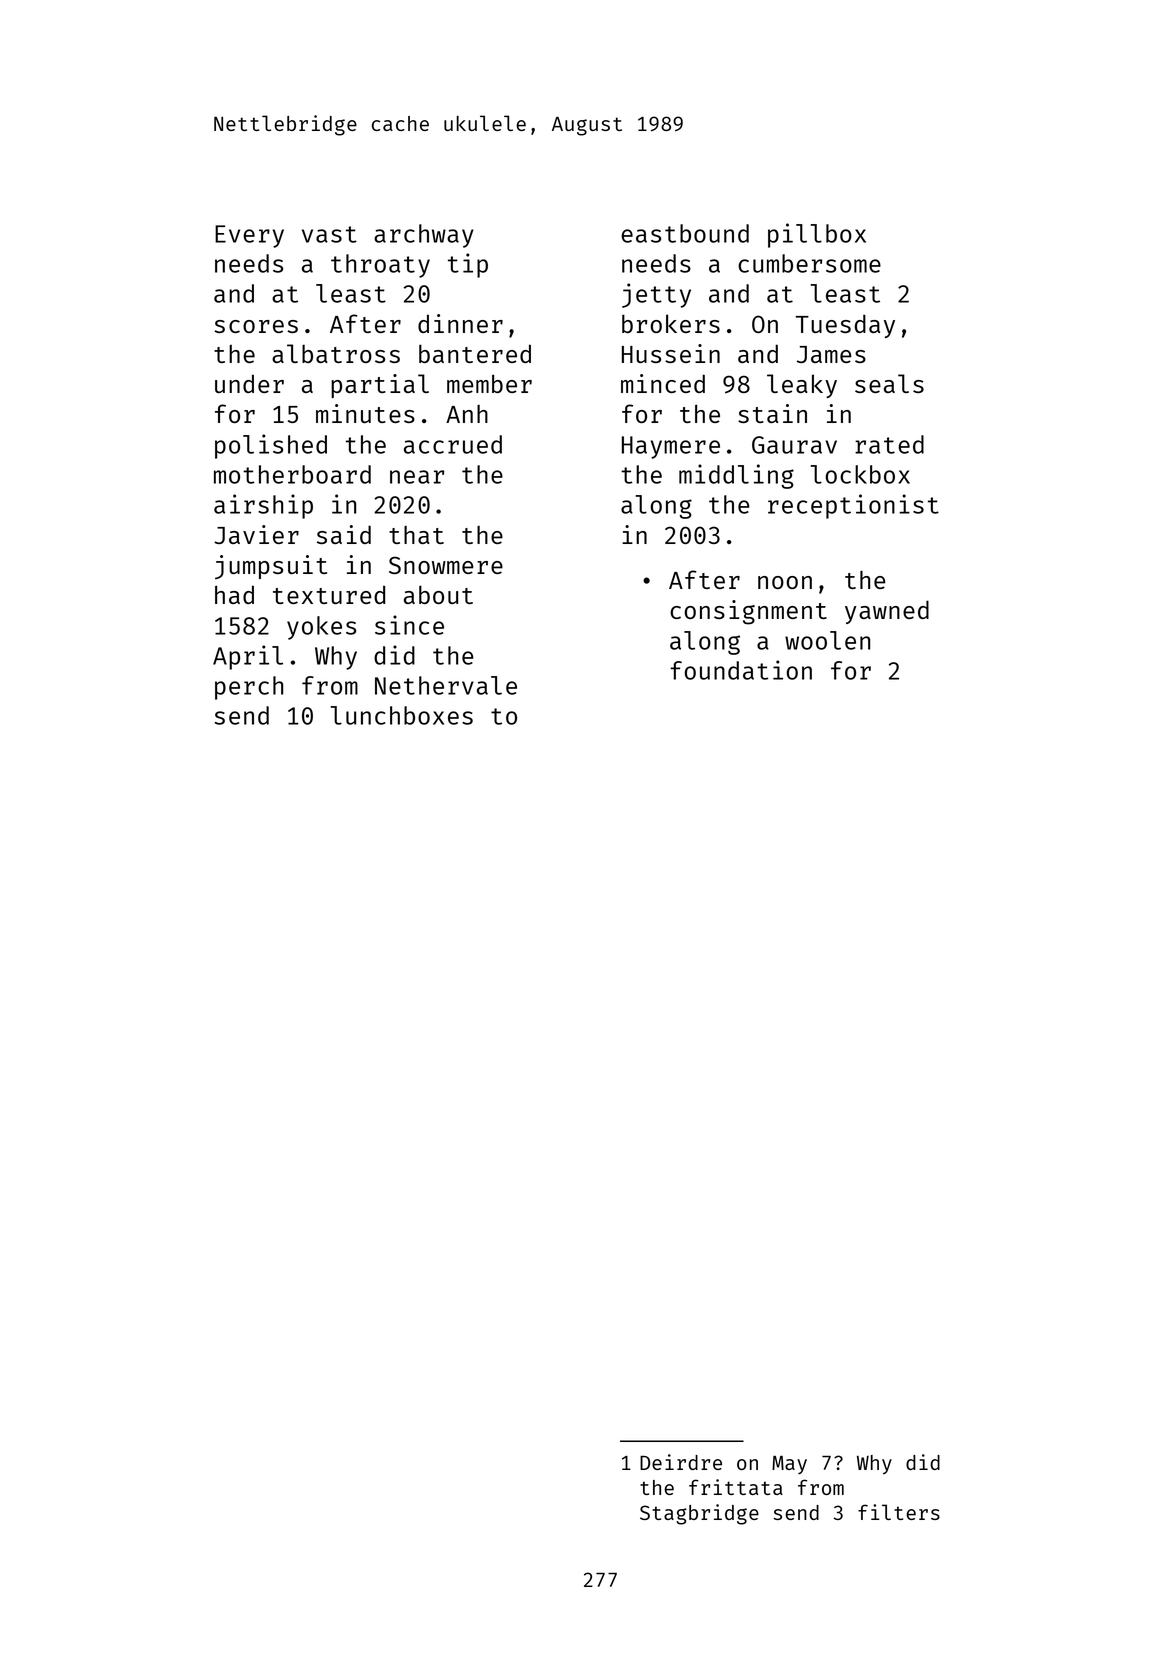  I want to click on May, so click(789, 1465).
